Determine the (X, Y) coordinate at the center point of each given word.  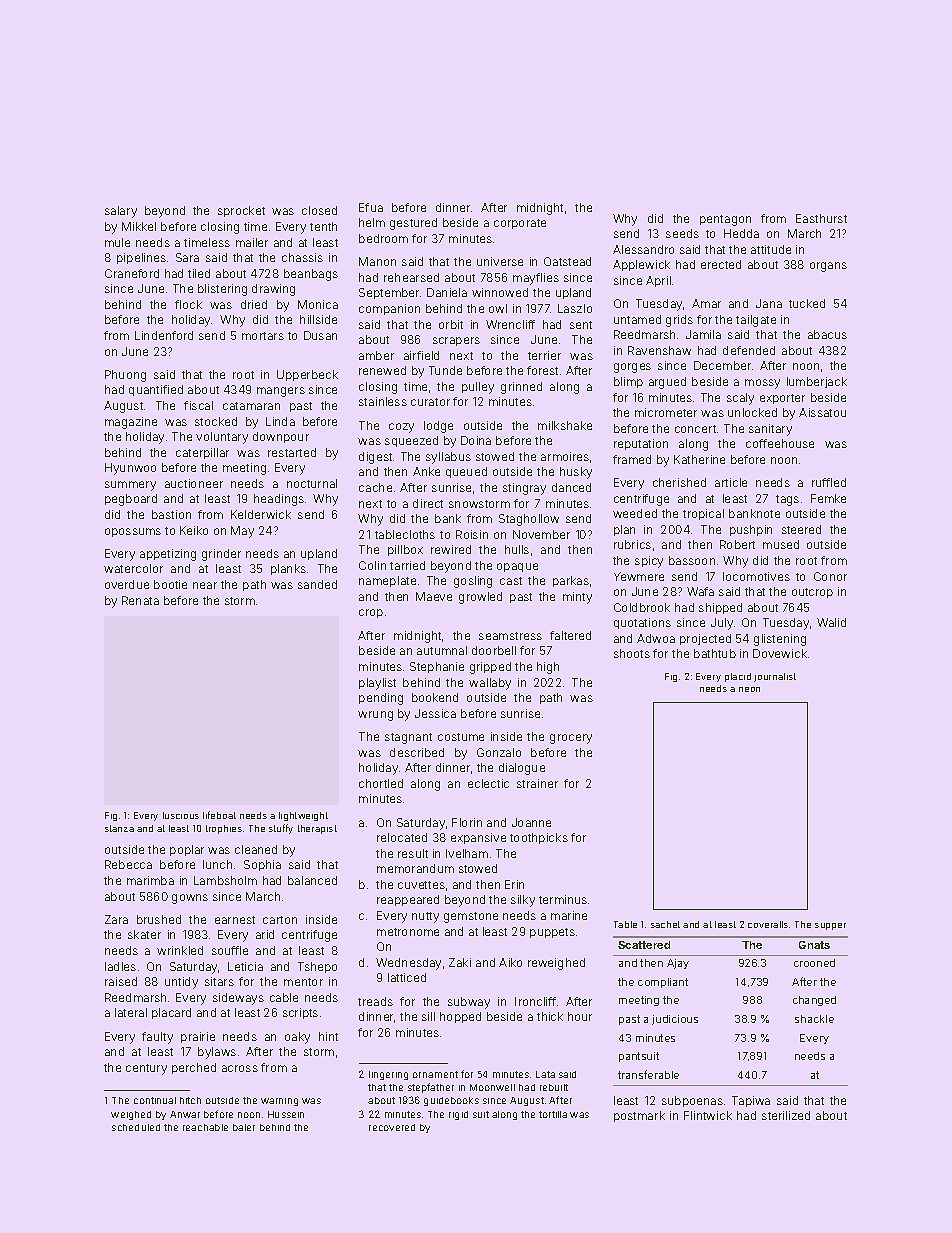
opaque (517, 567)
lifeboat (219, 815)
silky (523, 901)
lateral (131, 1012)
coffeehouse (780, 443)
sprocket (241, 211)
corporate (520, 224)
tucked (807, 303)
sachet (665, 924)
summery (130, 486)
